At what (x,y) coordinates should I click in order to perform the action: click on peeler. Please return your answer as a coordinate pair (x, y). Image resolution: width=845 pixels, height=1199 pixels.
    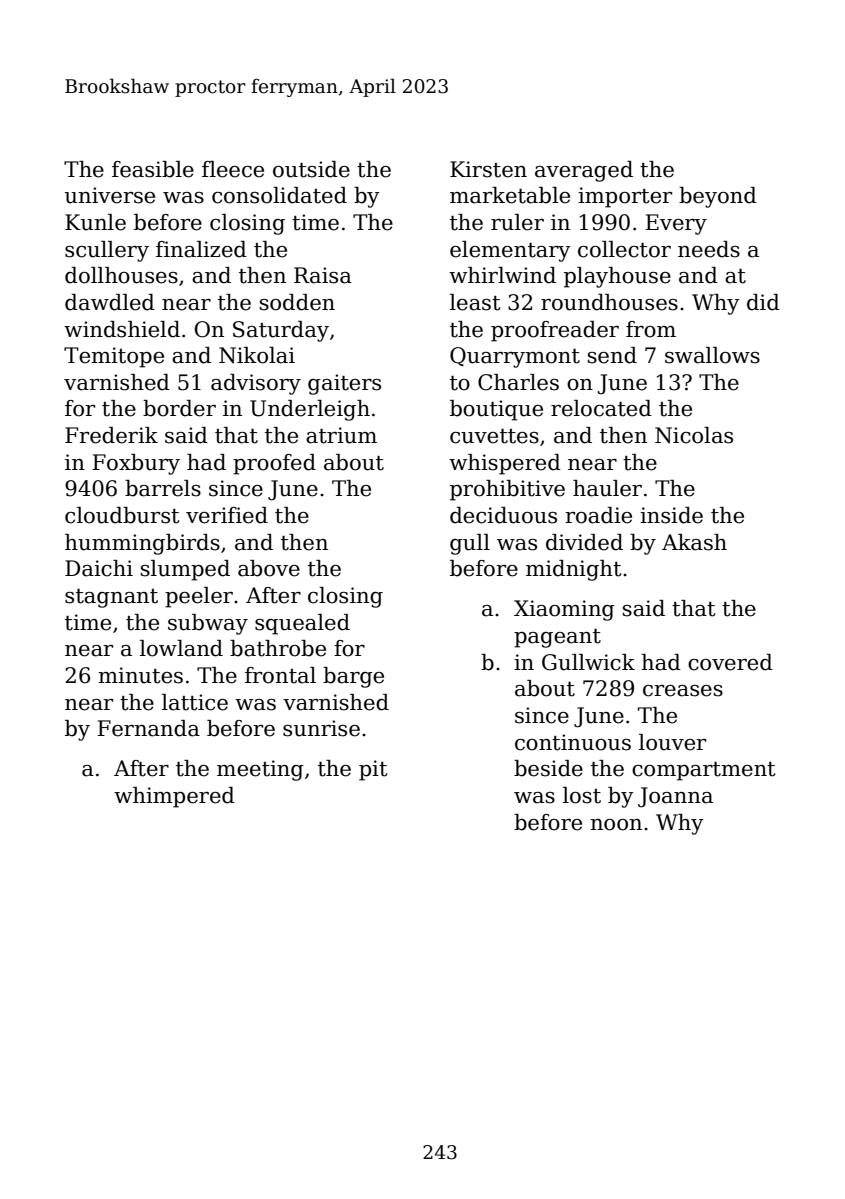
    Looking at the image, I should click on (199, 597).
